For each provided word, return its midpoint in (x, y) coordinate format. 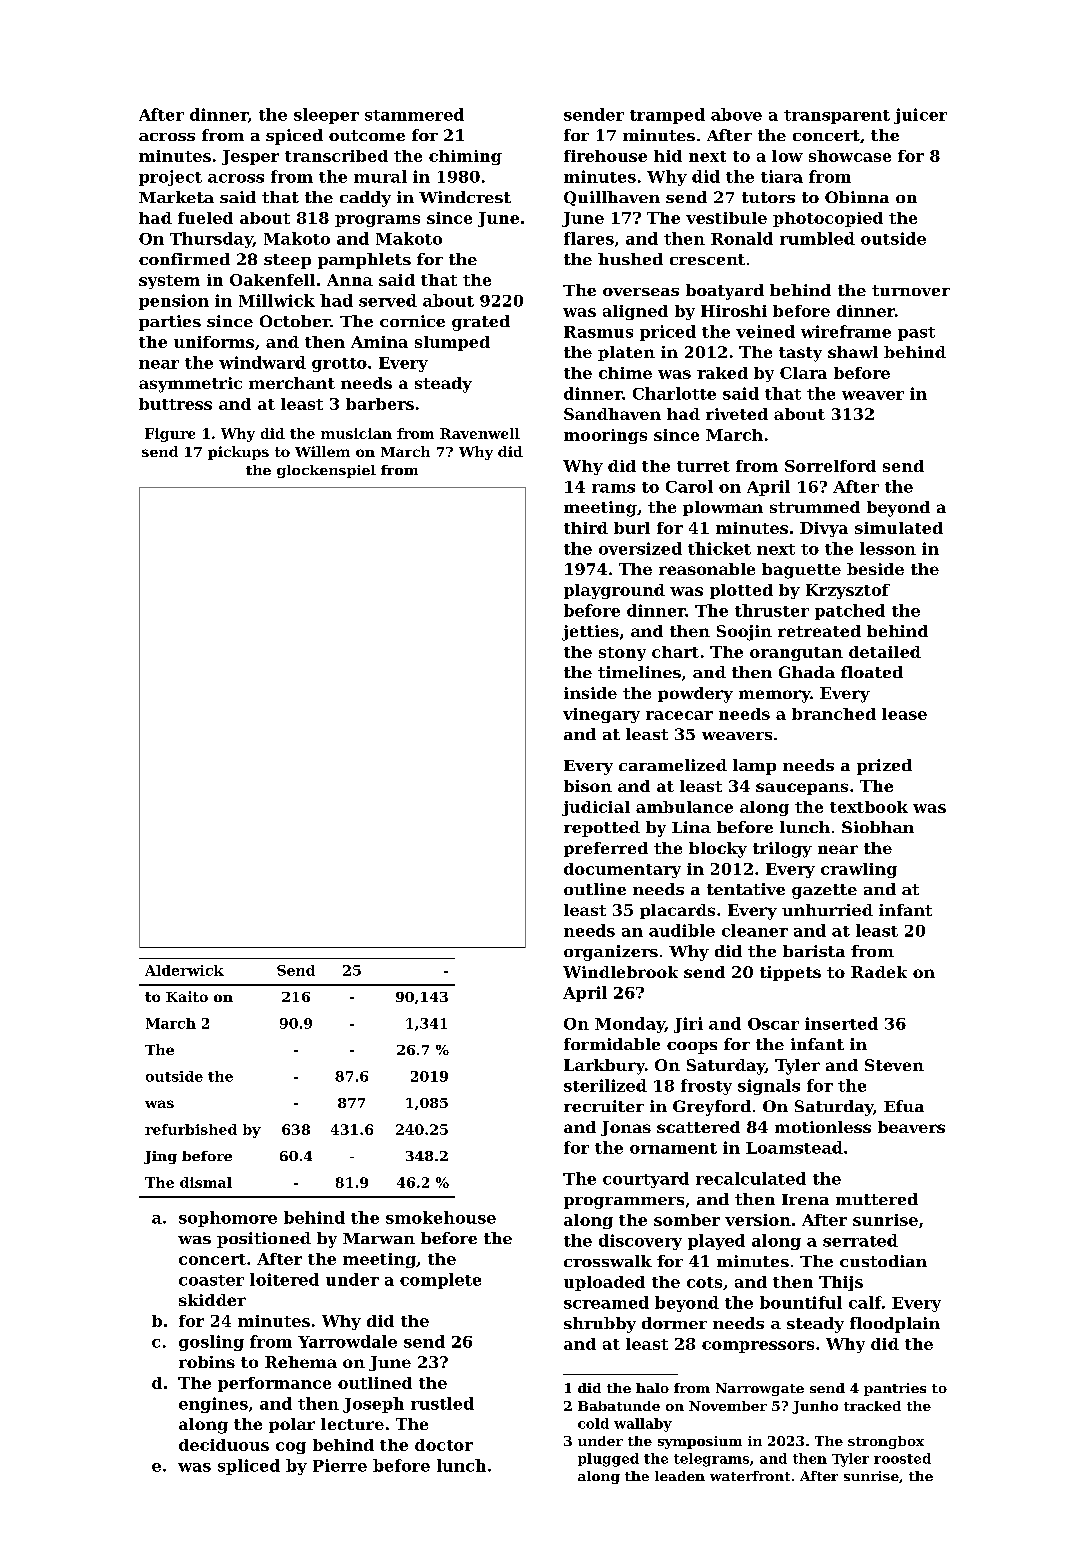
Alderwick (184, 970)
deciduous (224, 1445)
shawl (853, 352)
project (170, 178)
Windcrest (465, 197)
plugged (608, 1460)
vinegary (601, 715)
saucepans (802, 789)
